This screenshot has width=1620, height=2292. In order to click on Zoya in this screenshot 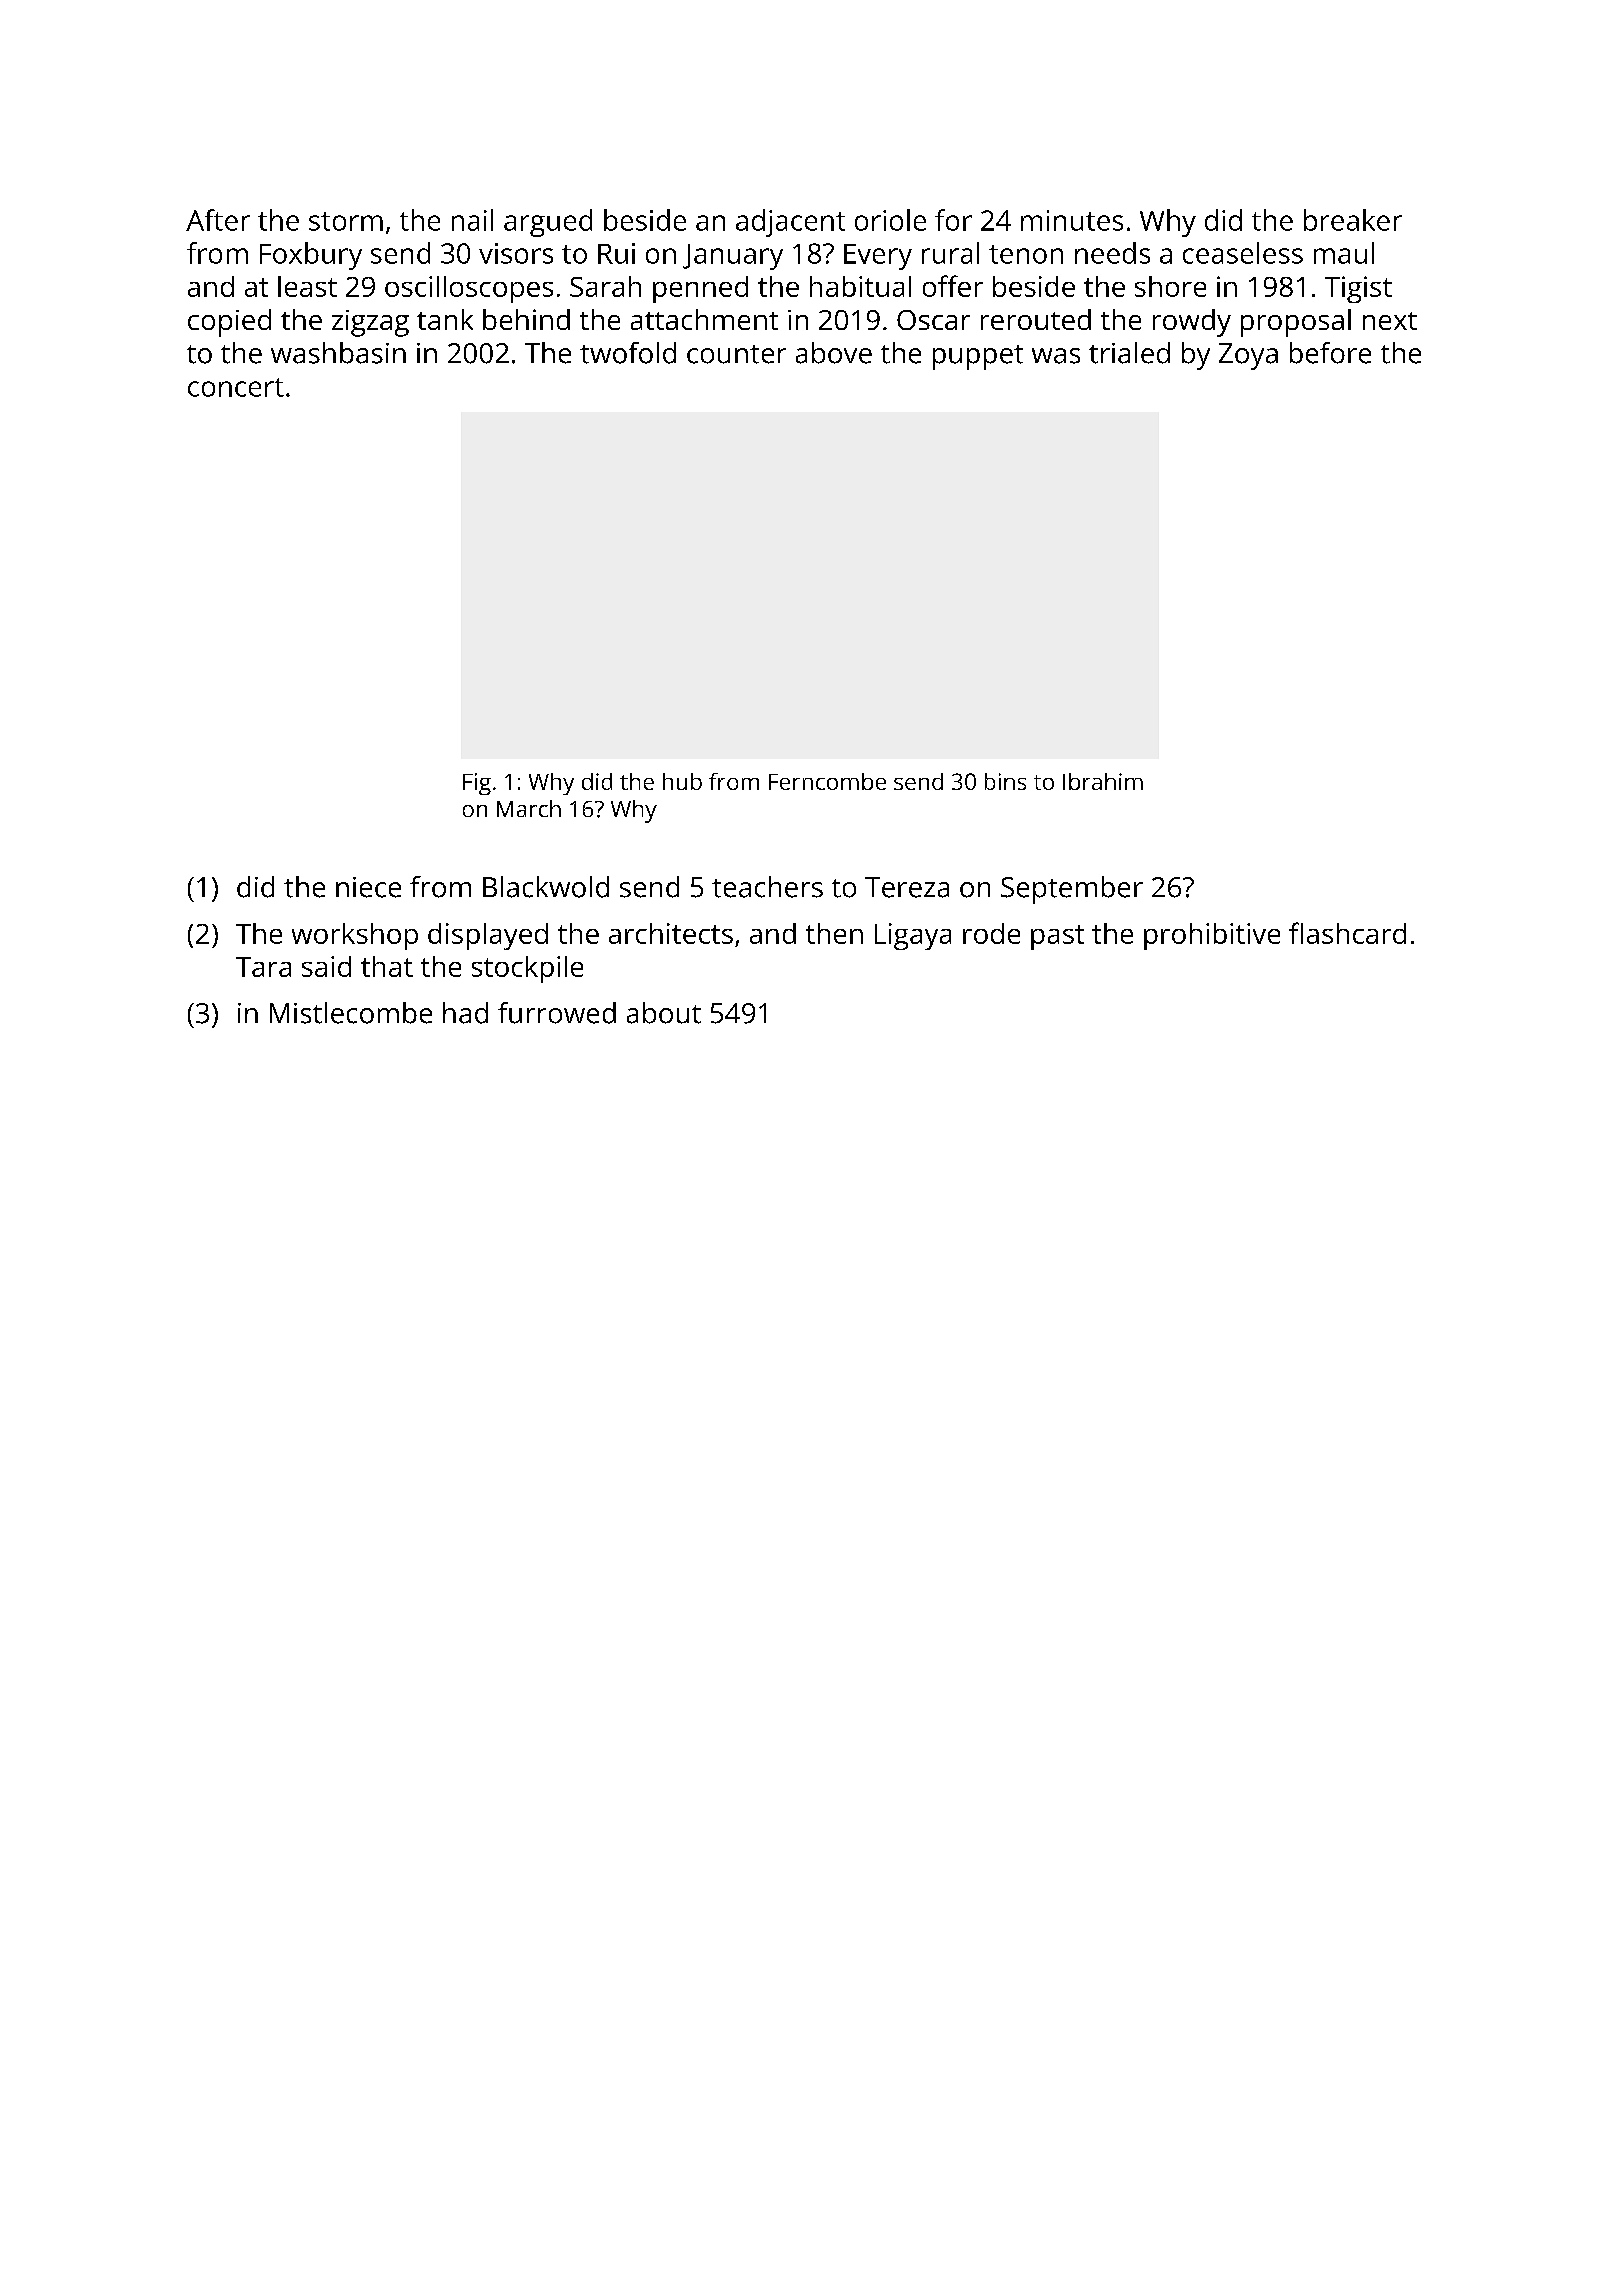, I will do `click(1248, 356)`.
